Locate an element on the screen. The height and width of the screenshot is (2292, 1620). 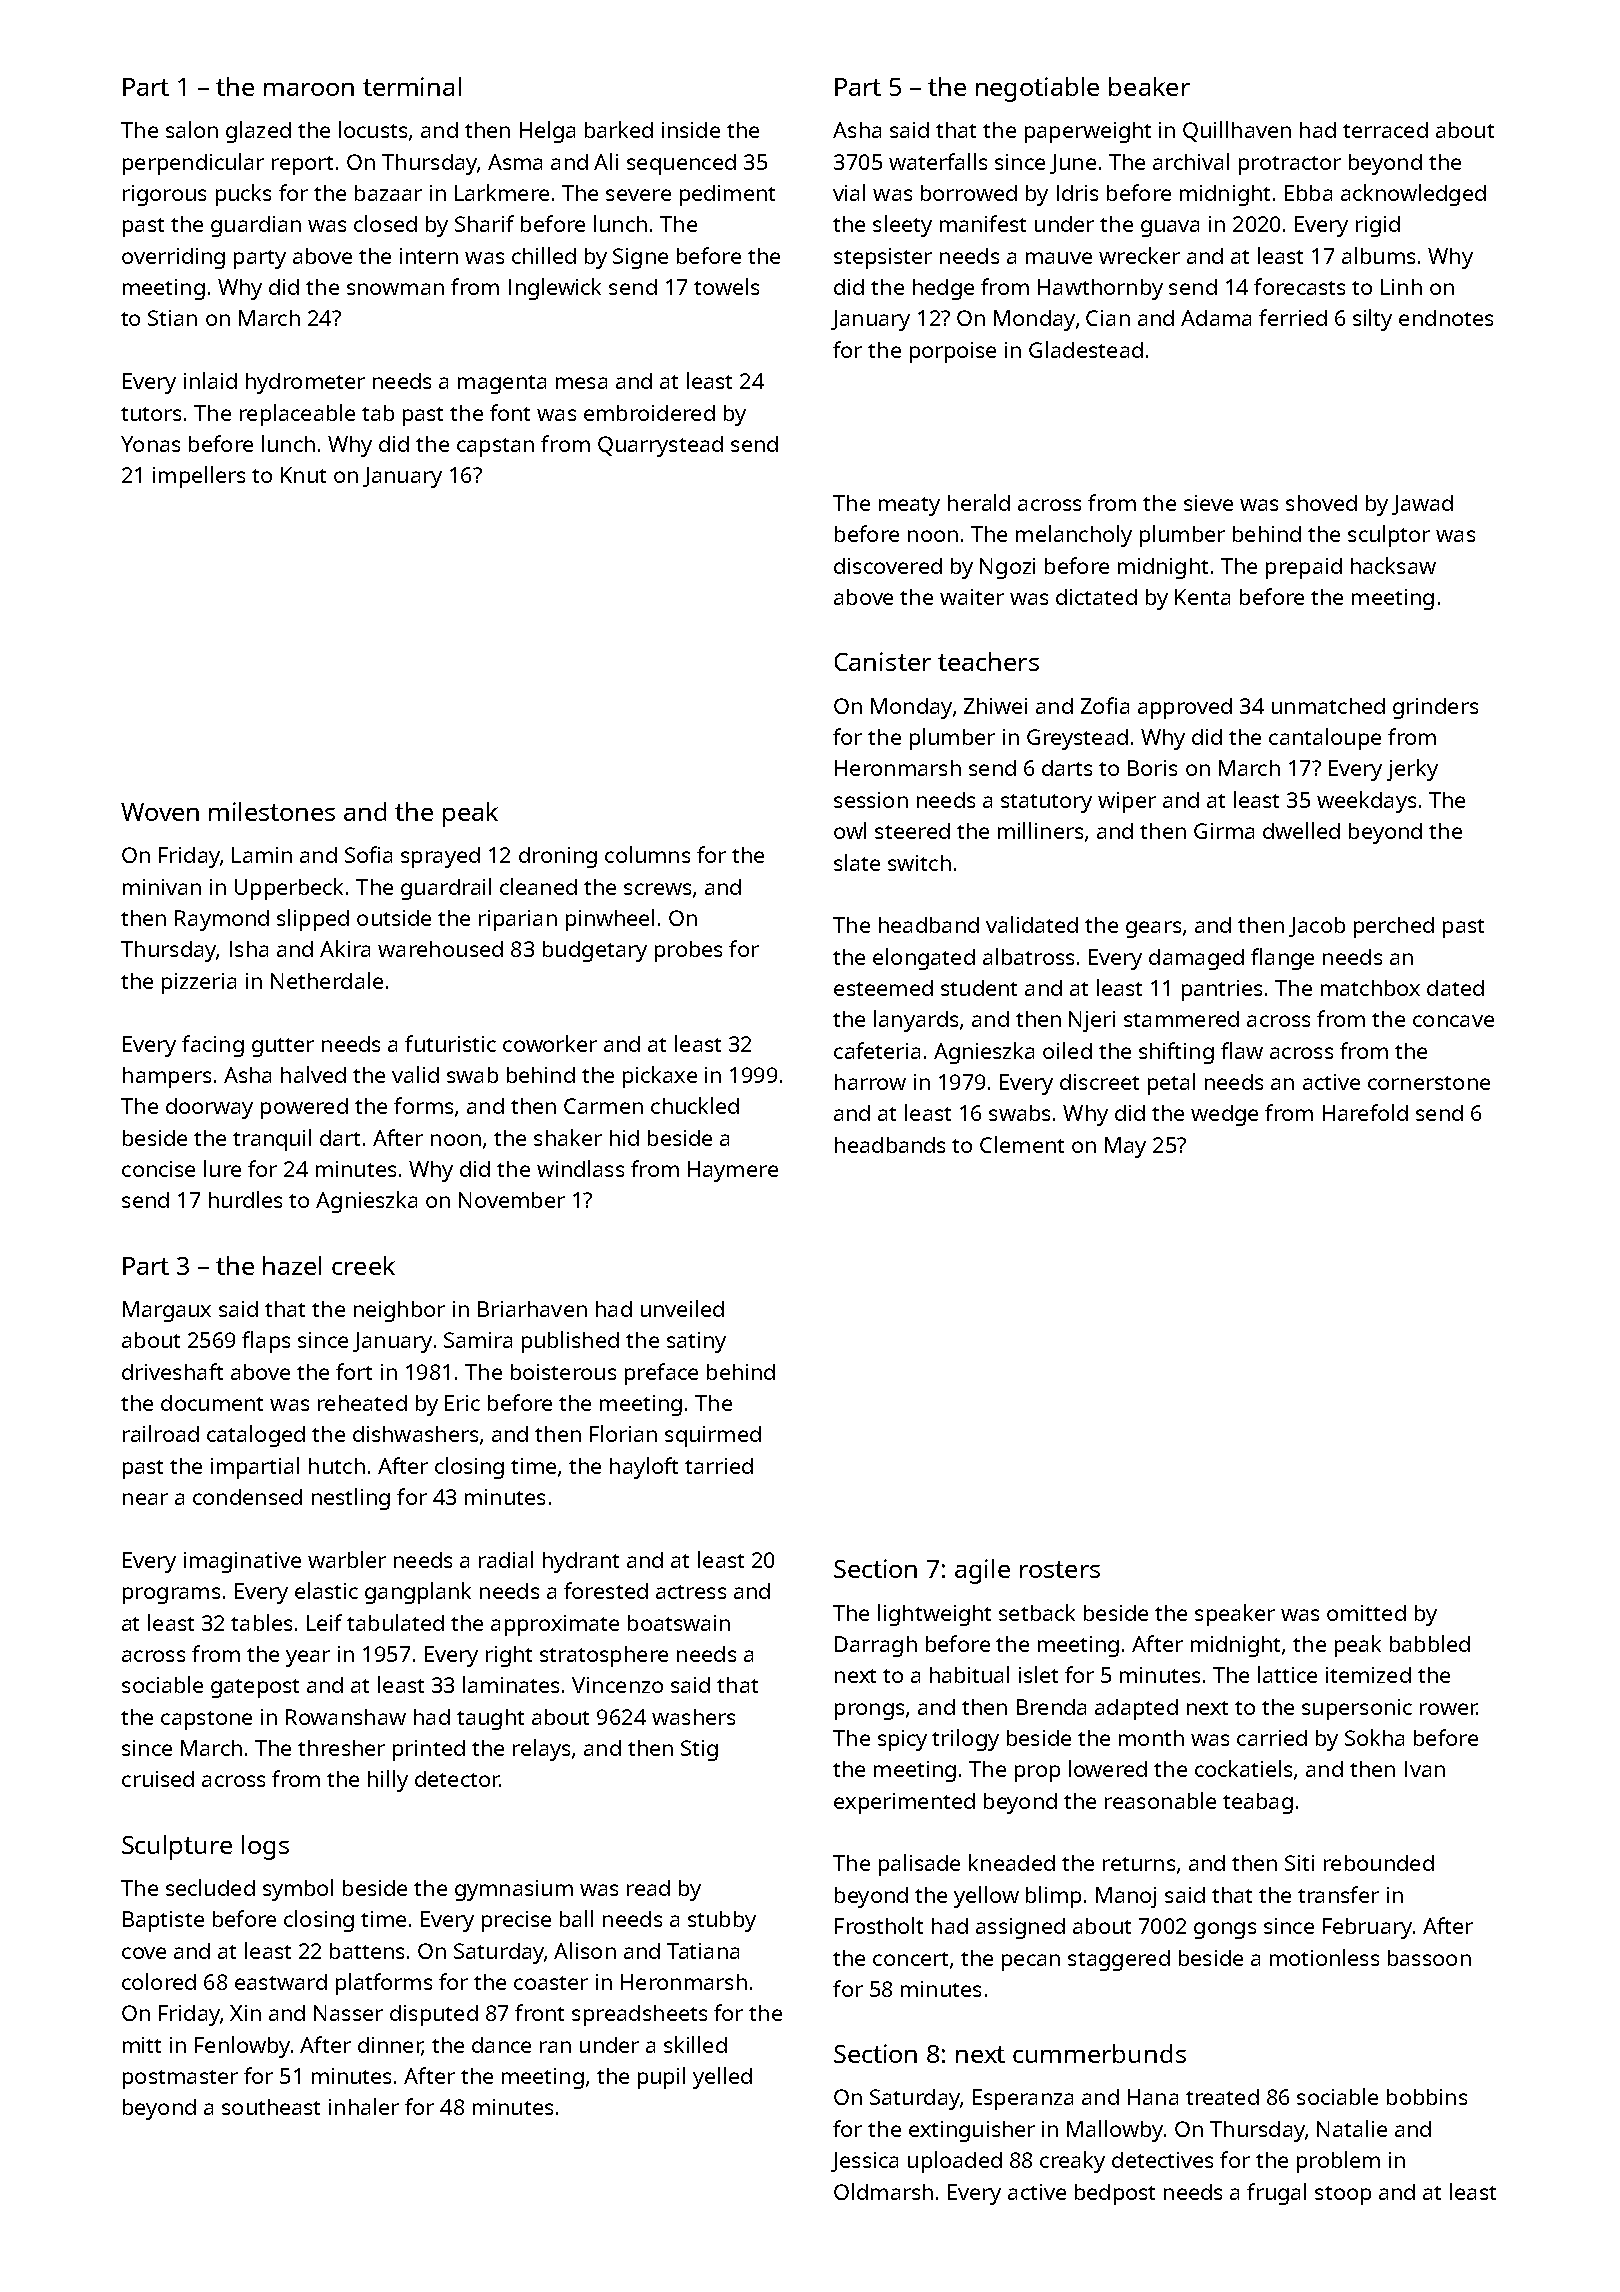
maroon is located at coordinates (309, 89).
